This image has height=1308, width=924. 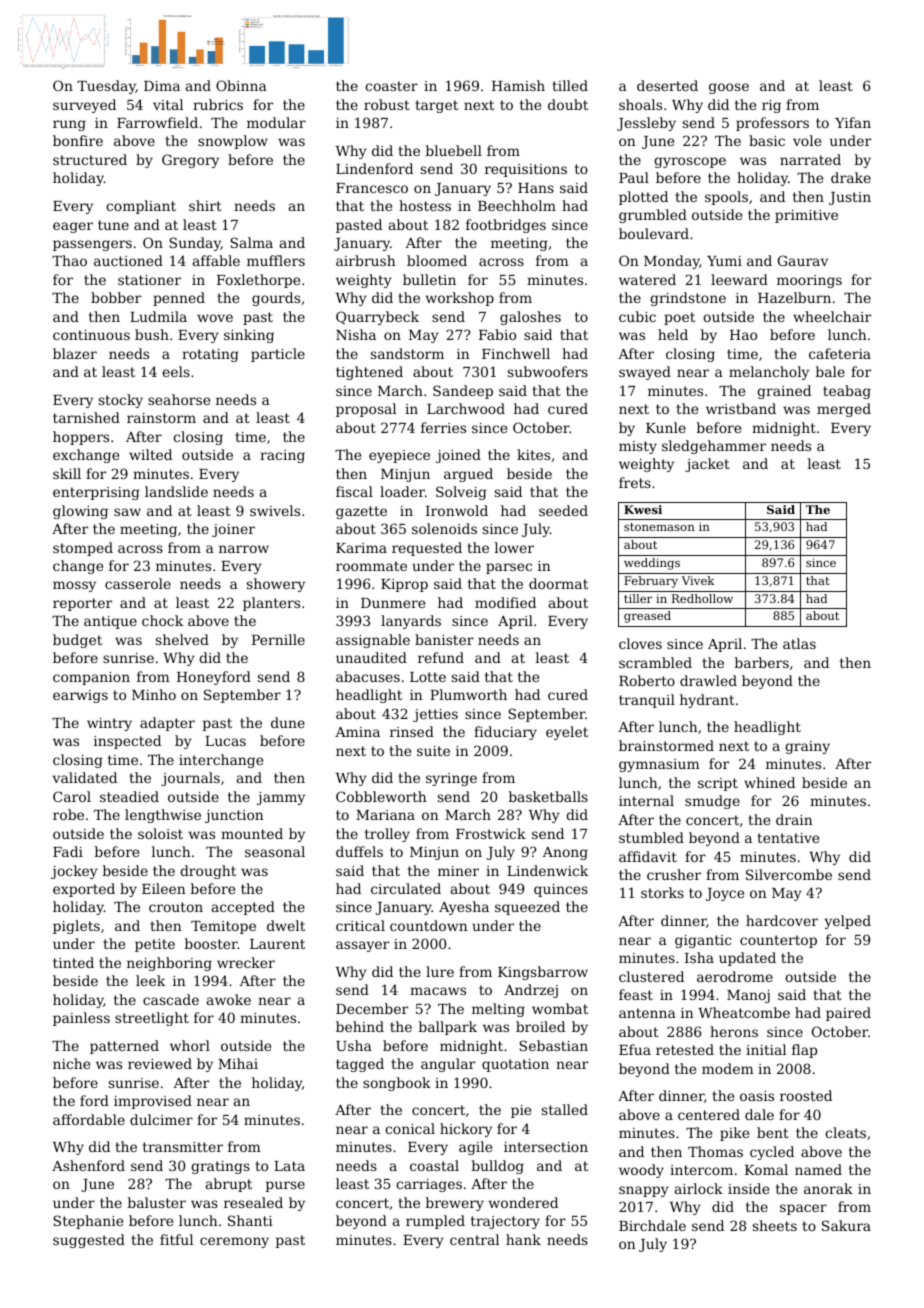 I want to click on Hamish, so click(x=518, y=85).
